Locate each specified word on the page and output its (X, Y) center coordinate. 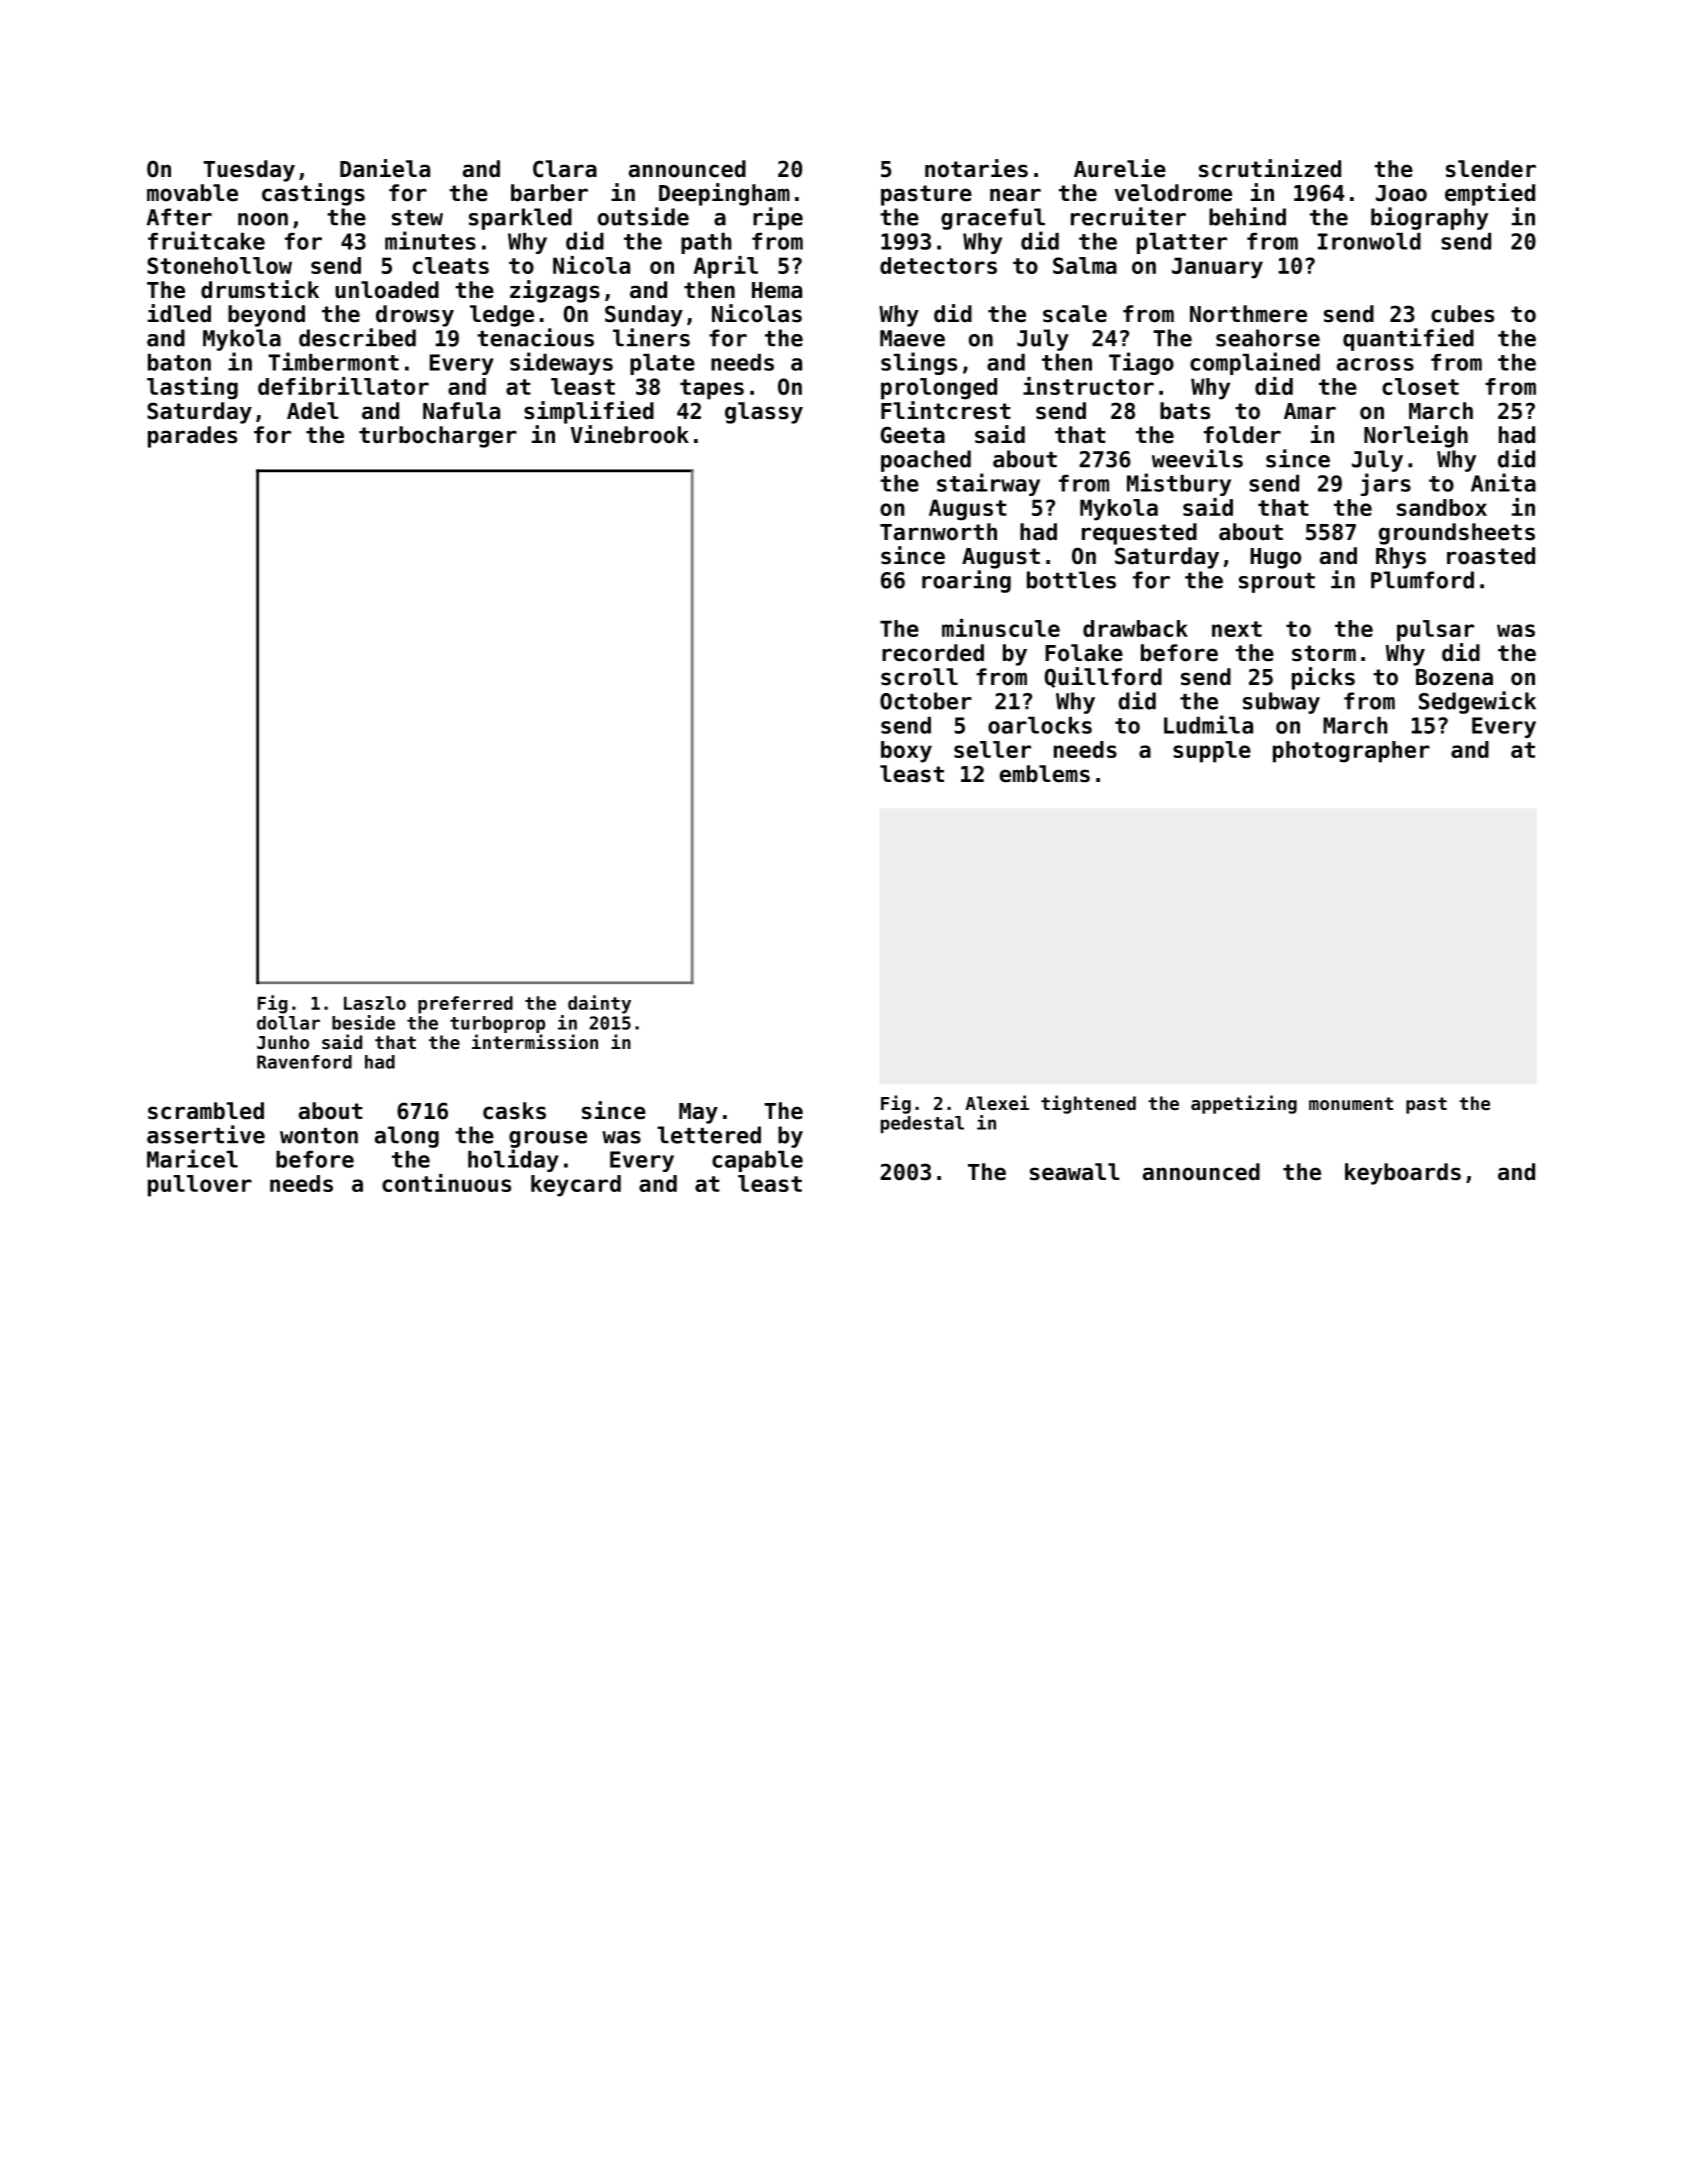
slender (1491, 169)
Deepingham (724, 194)
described (357, 337)
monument (1351, 1103)
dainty (599, 1004)
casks (514, 1111)
